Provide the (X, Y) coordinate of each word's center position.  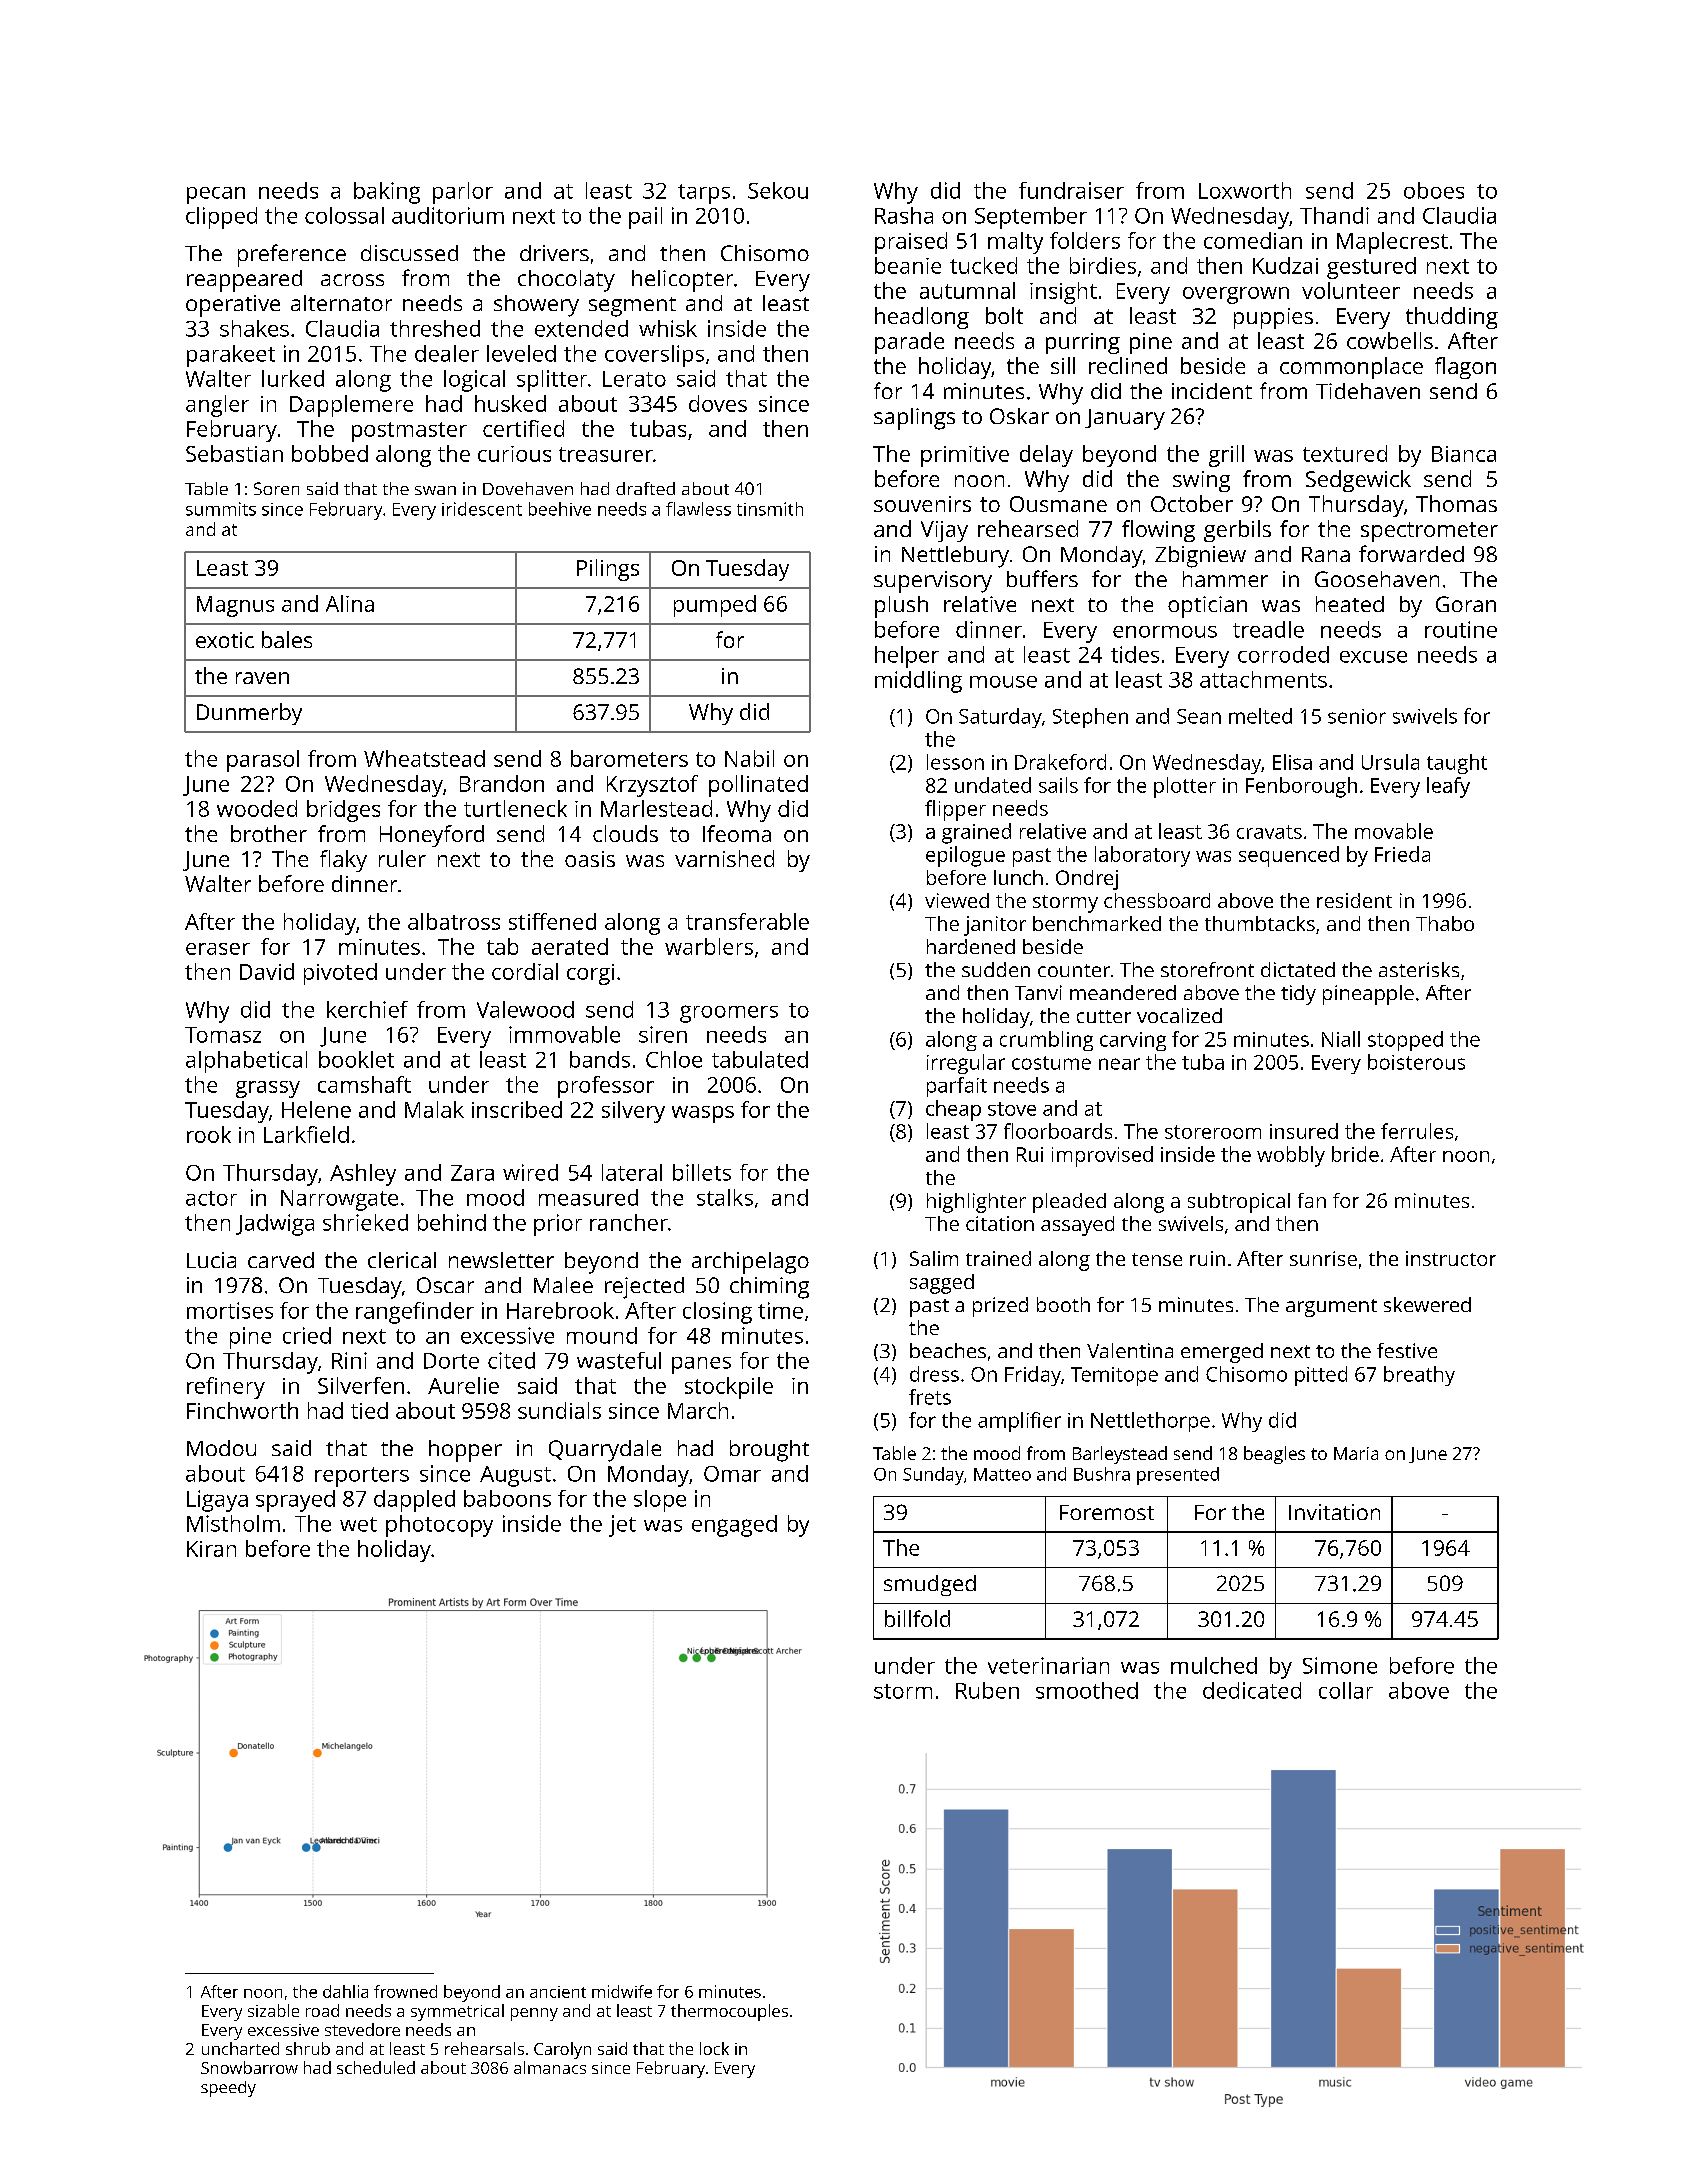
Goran (1466, 604)
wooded (257, 808)
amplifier (1019, 1422)
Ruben (987, 1690)
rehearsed (1028, 528)
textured (1345, 453)
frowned (405, 1991)
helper (907, 657)
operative (233, 306)
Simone (1340, 1665)
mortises (230, 1310)
